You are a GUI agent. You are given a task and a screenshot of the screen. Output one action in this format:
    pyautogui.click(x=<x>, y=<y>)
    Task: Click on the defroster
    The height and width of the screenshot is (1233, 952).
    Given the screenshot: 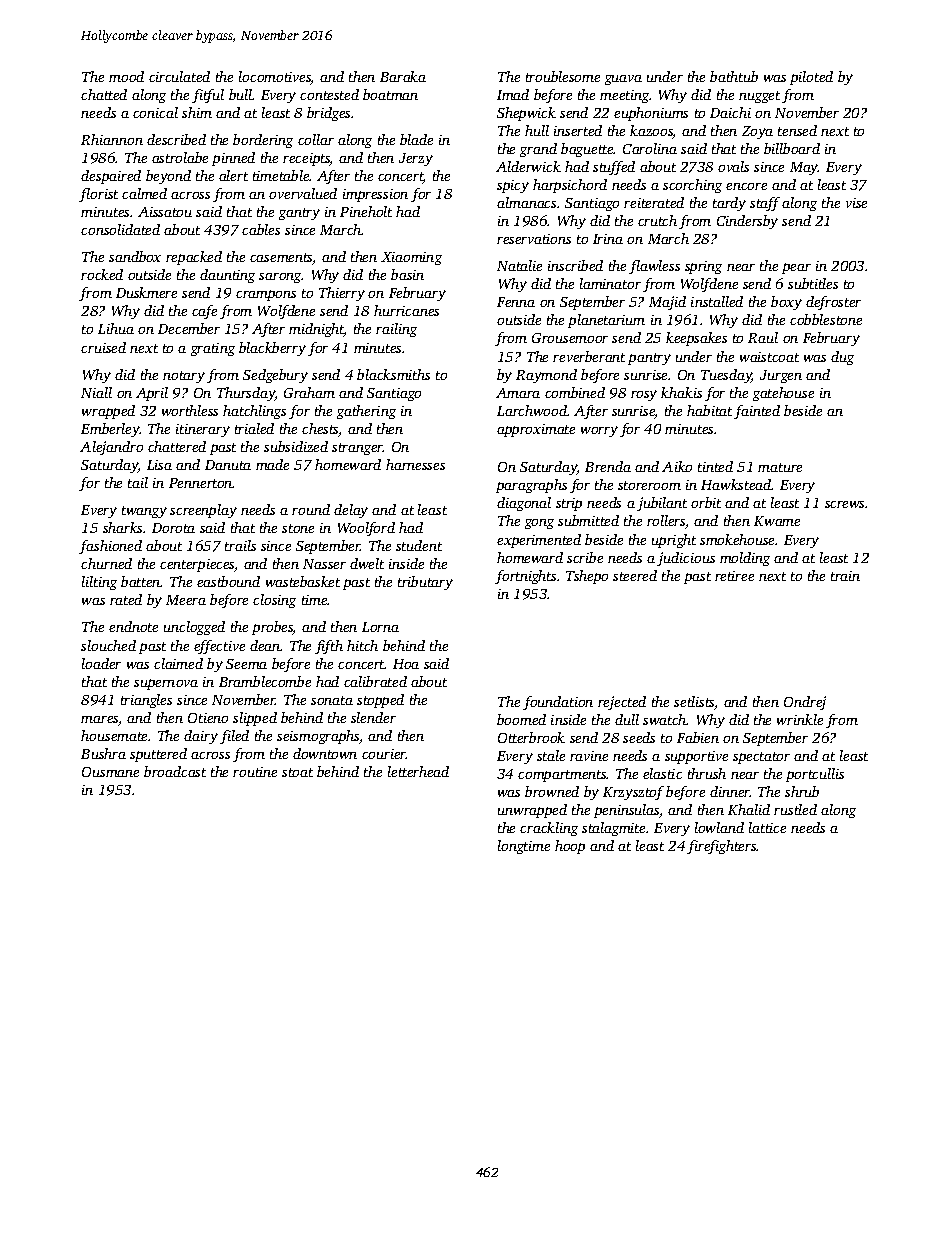 What is the action you would take?
    pyautogui.click(x=833, y=303)
